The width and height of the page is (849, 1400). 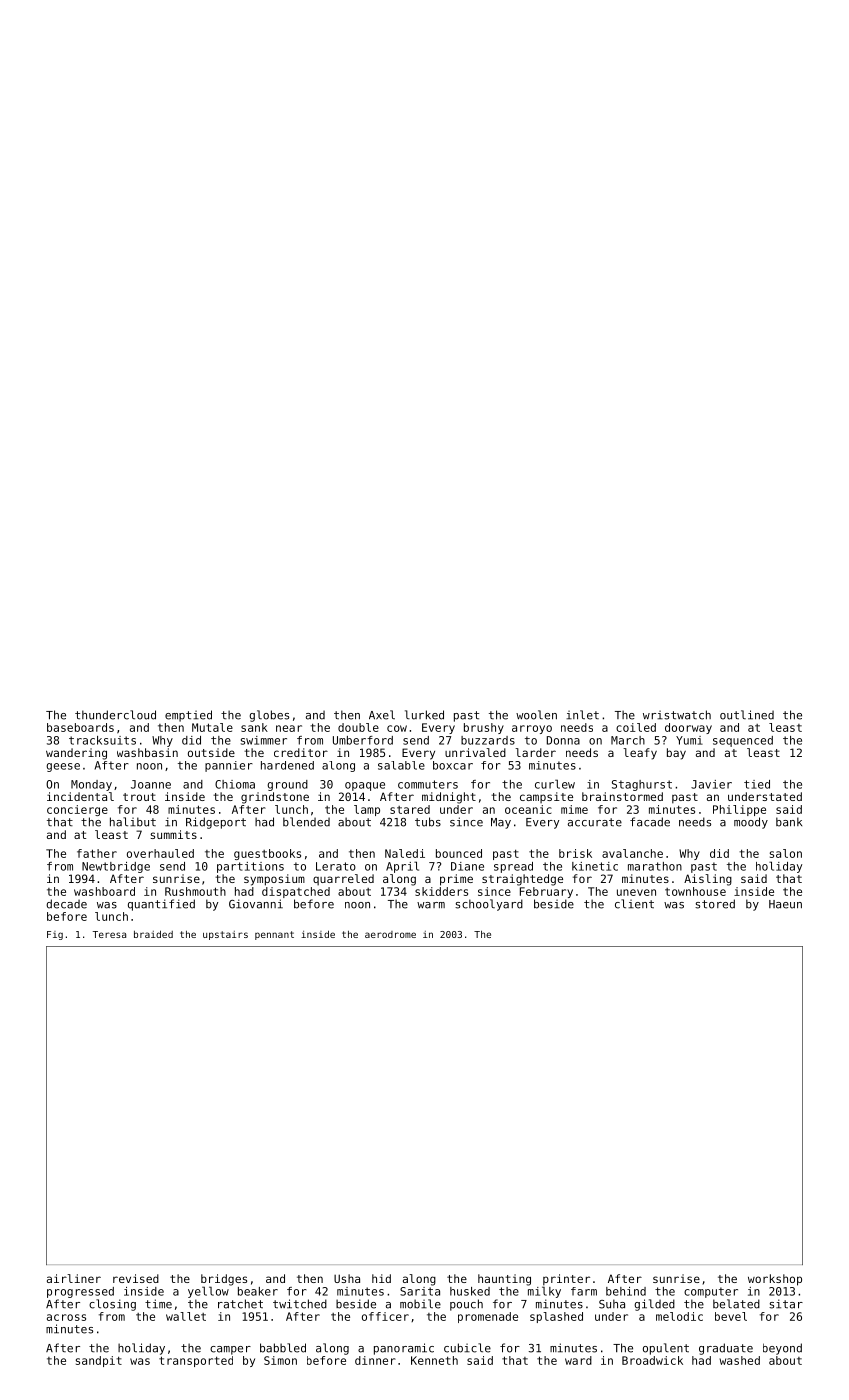 I want to click on Axel, so click(x=382, y=715).
